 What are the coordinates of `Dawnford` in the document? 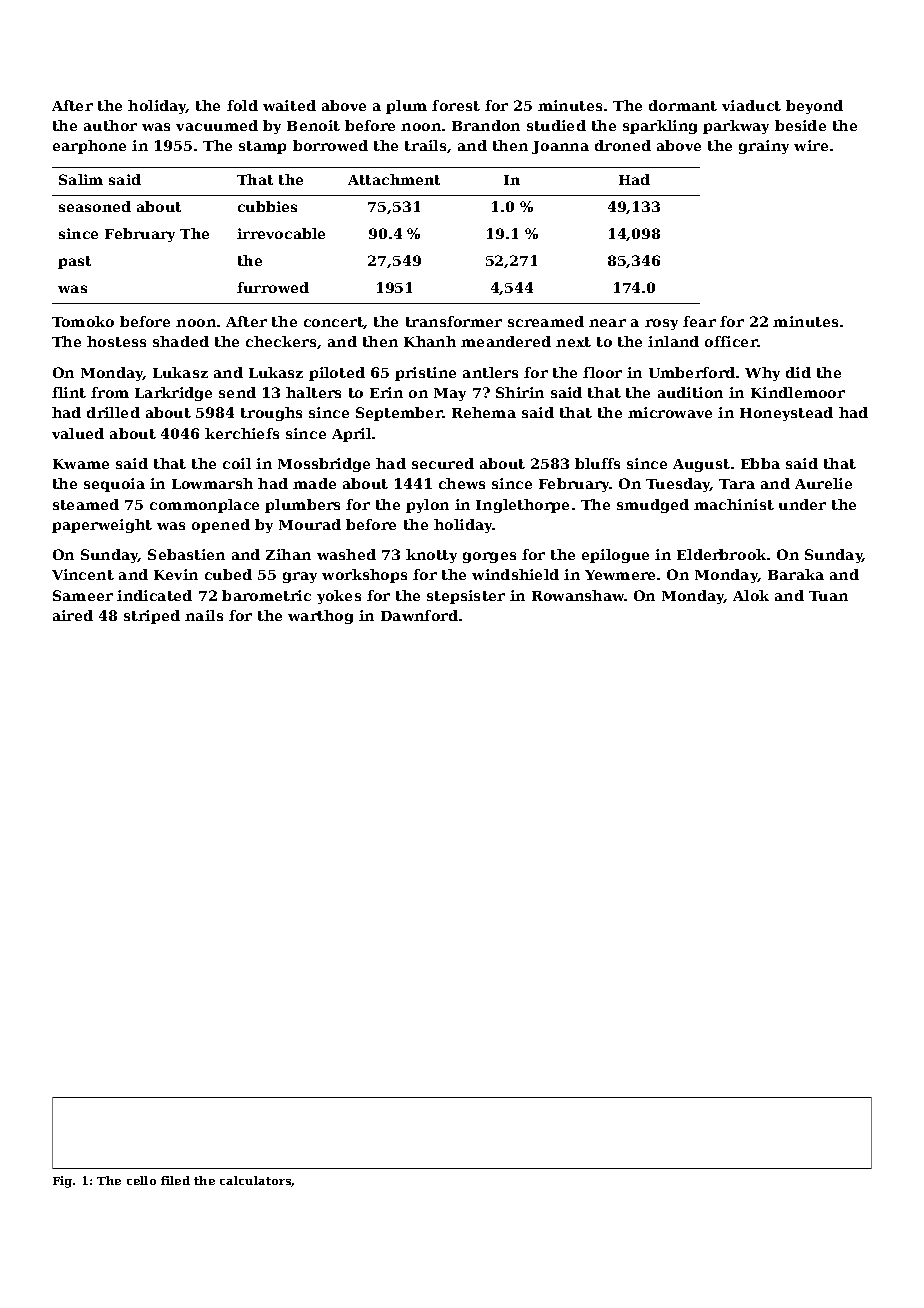 It's located at (419, 615).
